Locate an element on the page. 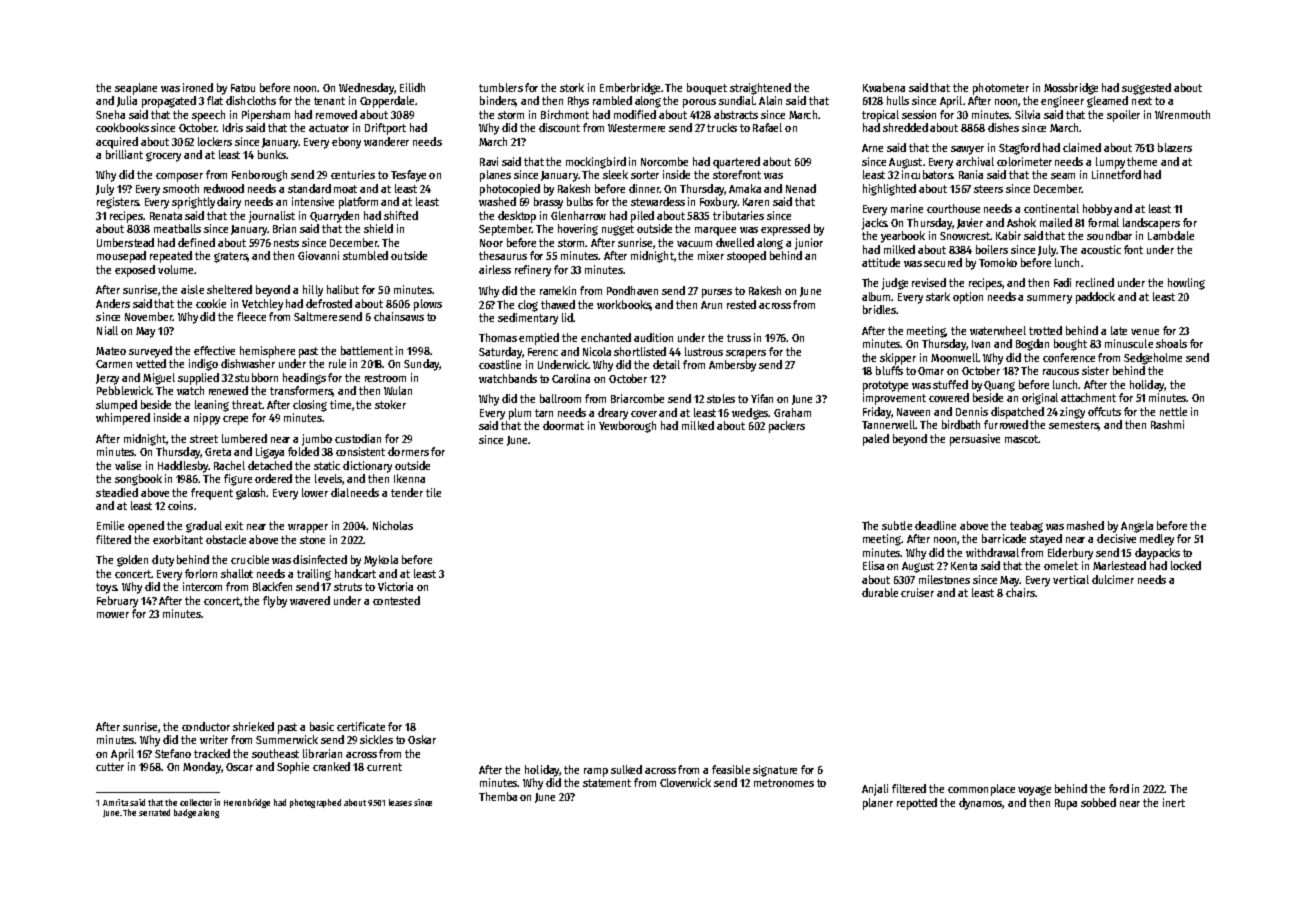  disinfected is located at coordinates (320, 559).
